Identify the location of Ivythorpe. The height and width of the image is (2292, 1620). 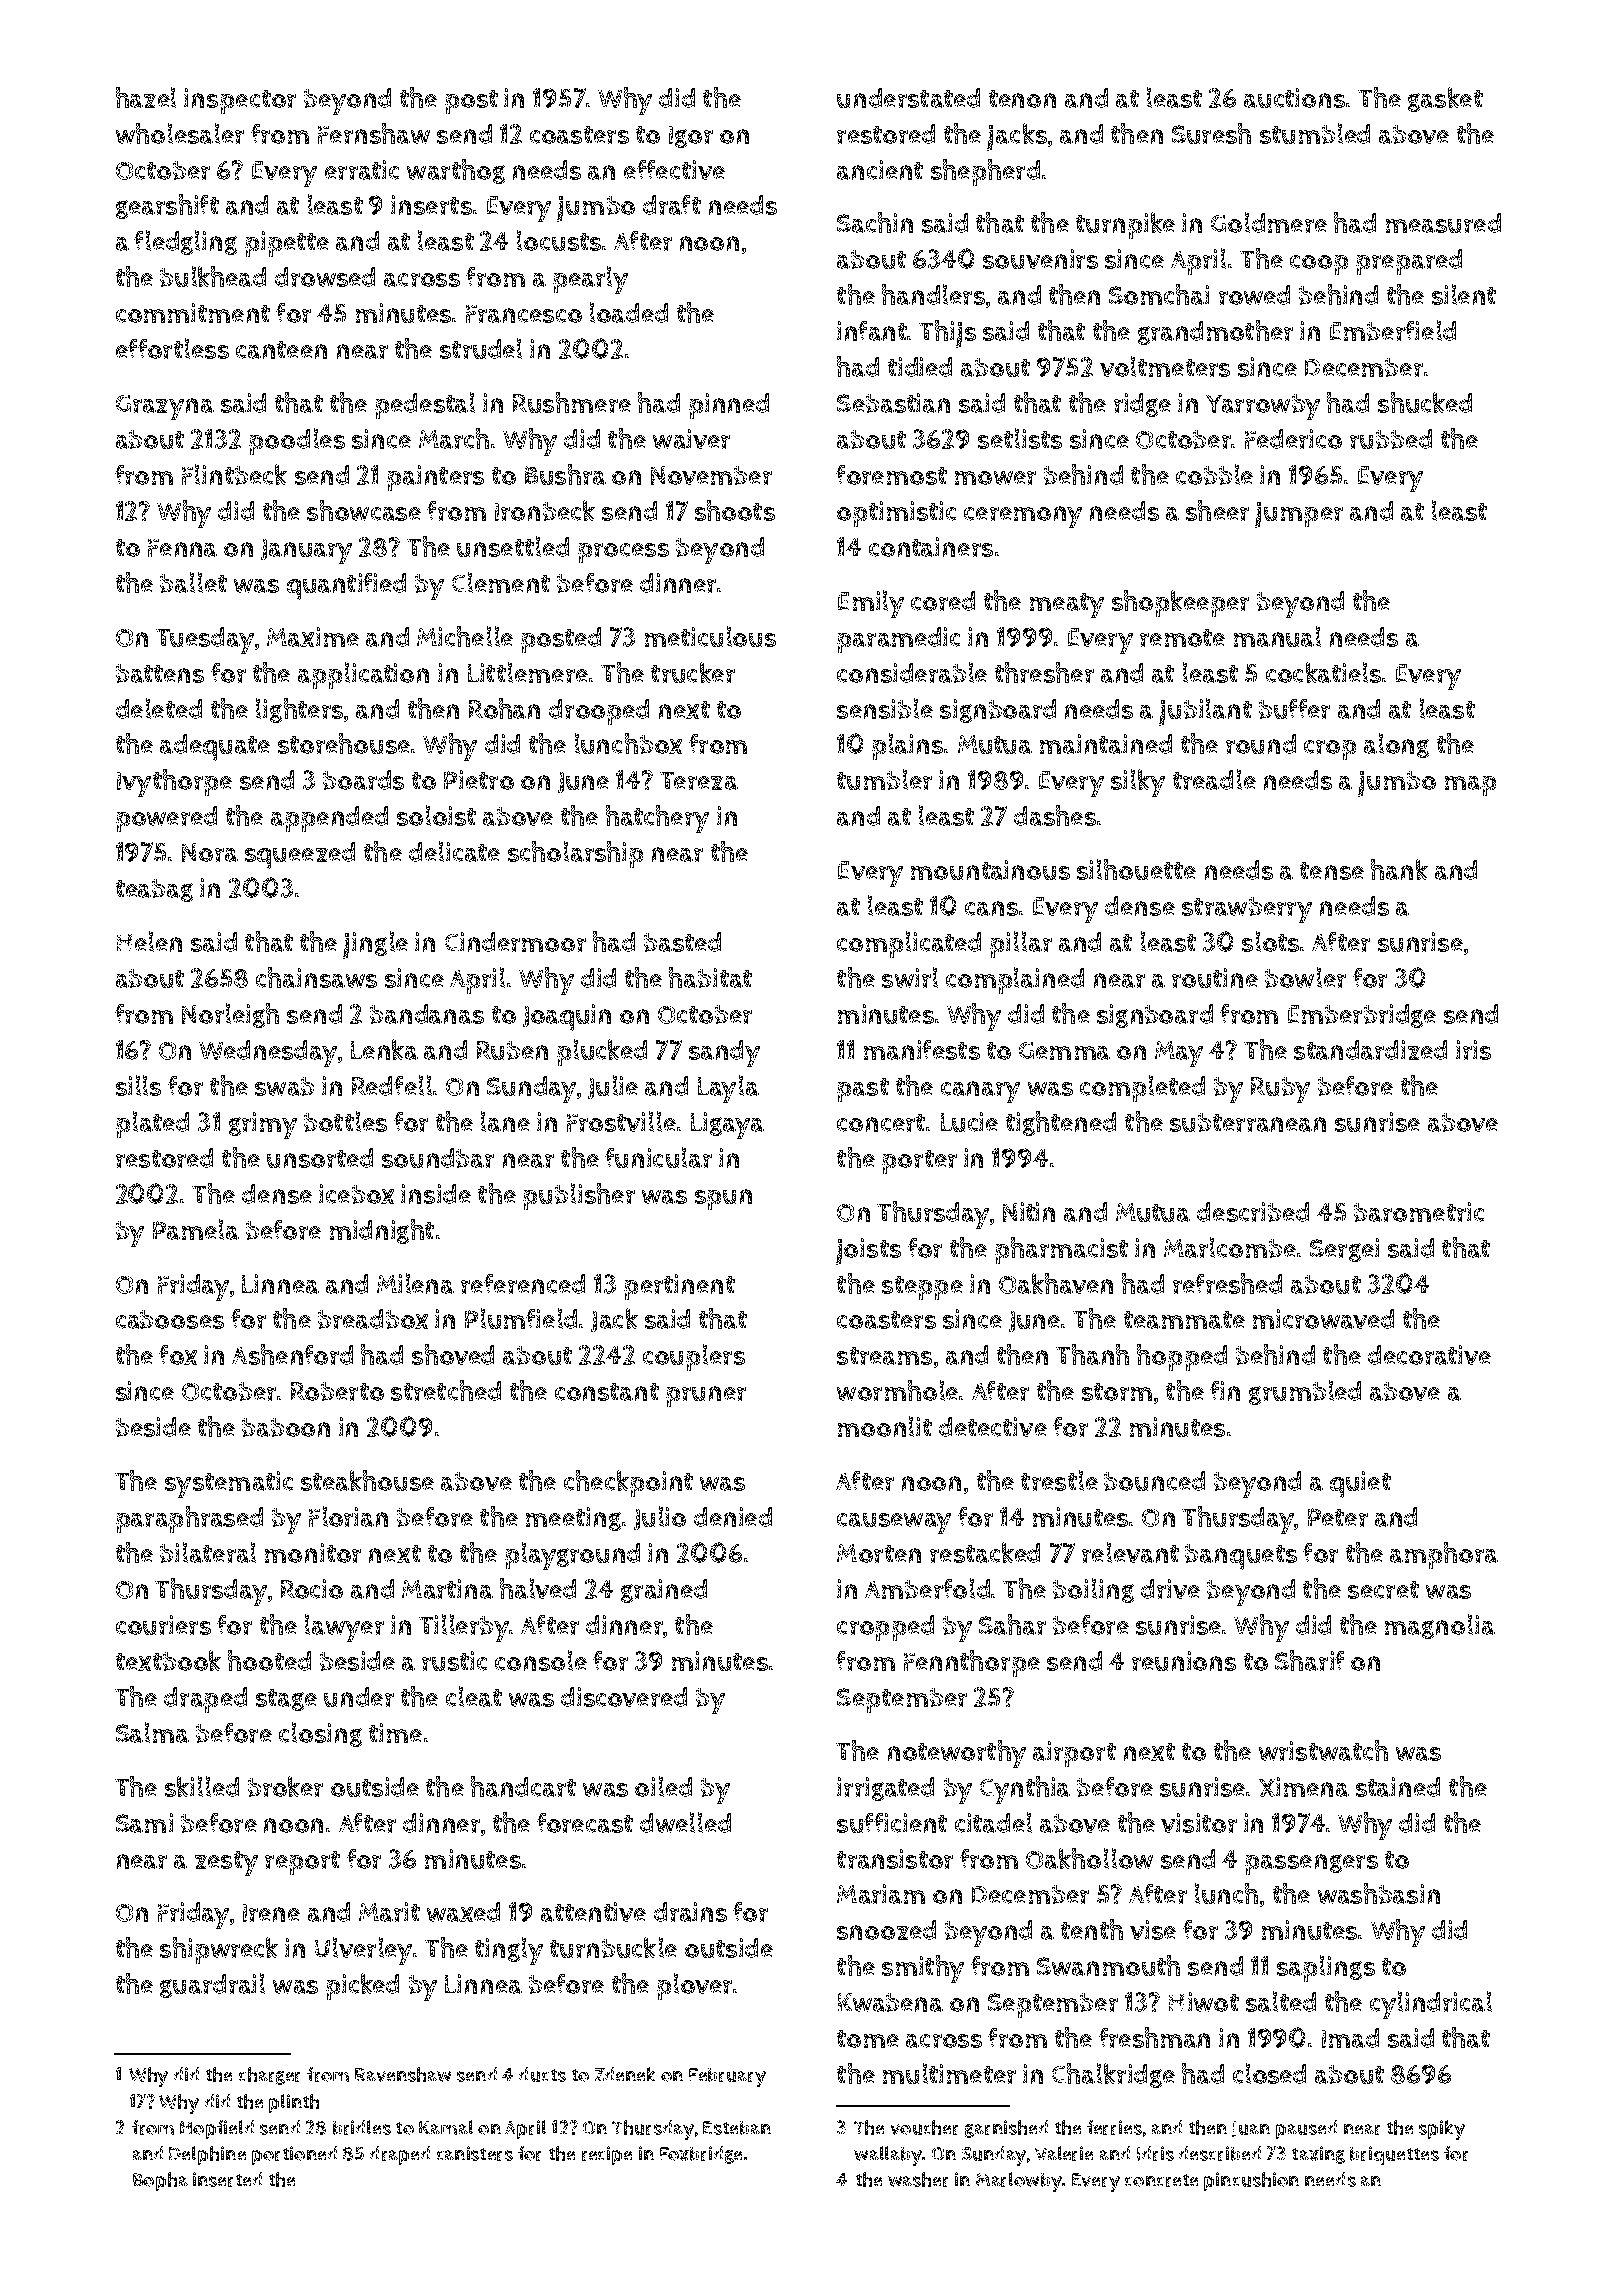
(174, 783).
